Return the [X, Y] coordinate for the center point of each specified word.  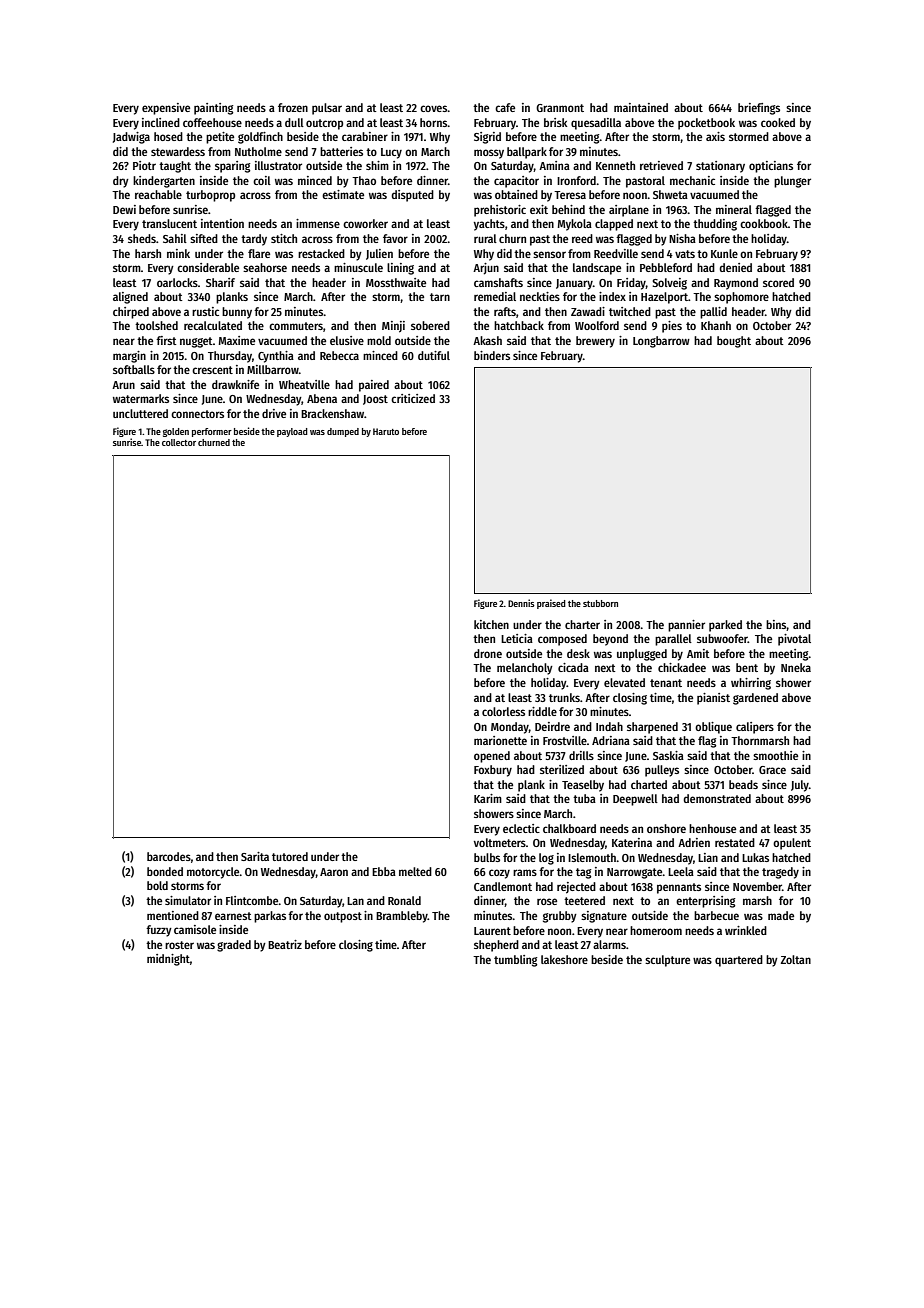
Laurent [492, 931]
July [800, 786]
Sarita [255, 856]
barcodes [169, 856]
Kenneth [615, 165]
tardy [254, 240]
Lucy [391, 153]
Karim [488, 798]
